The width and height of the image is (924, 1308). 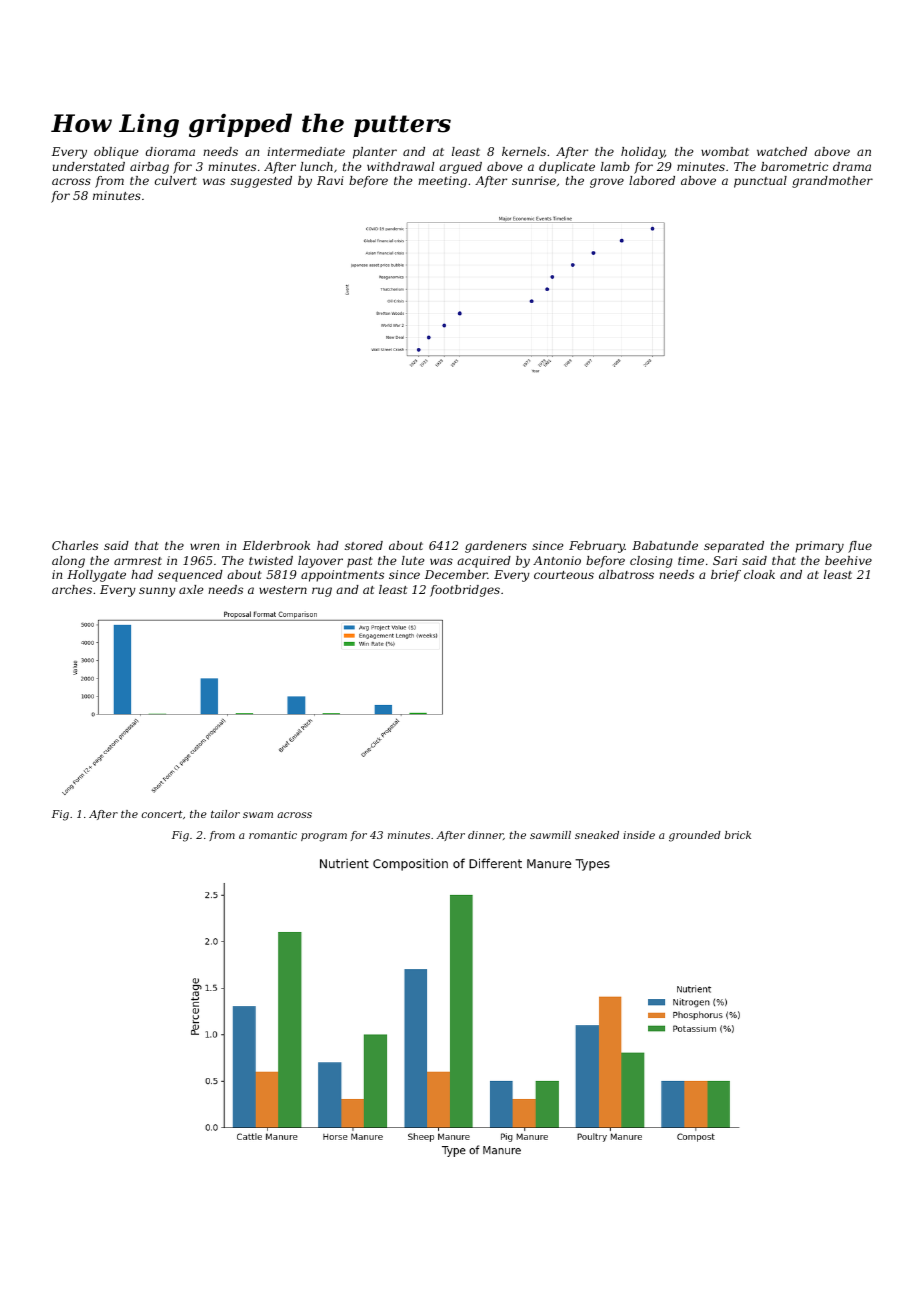 I want to click on kernels, so click(x=524, y=151).
